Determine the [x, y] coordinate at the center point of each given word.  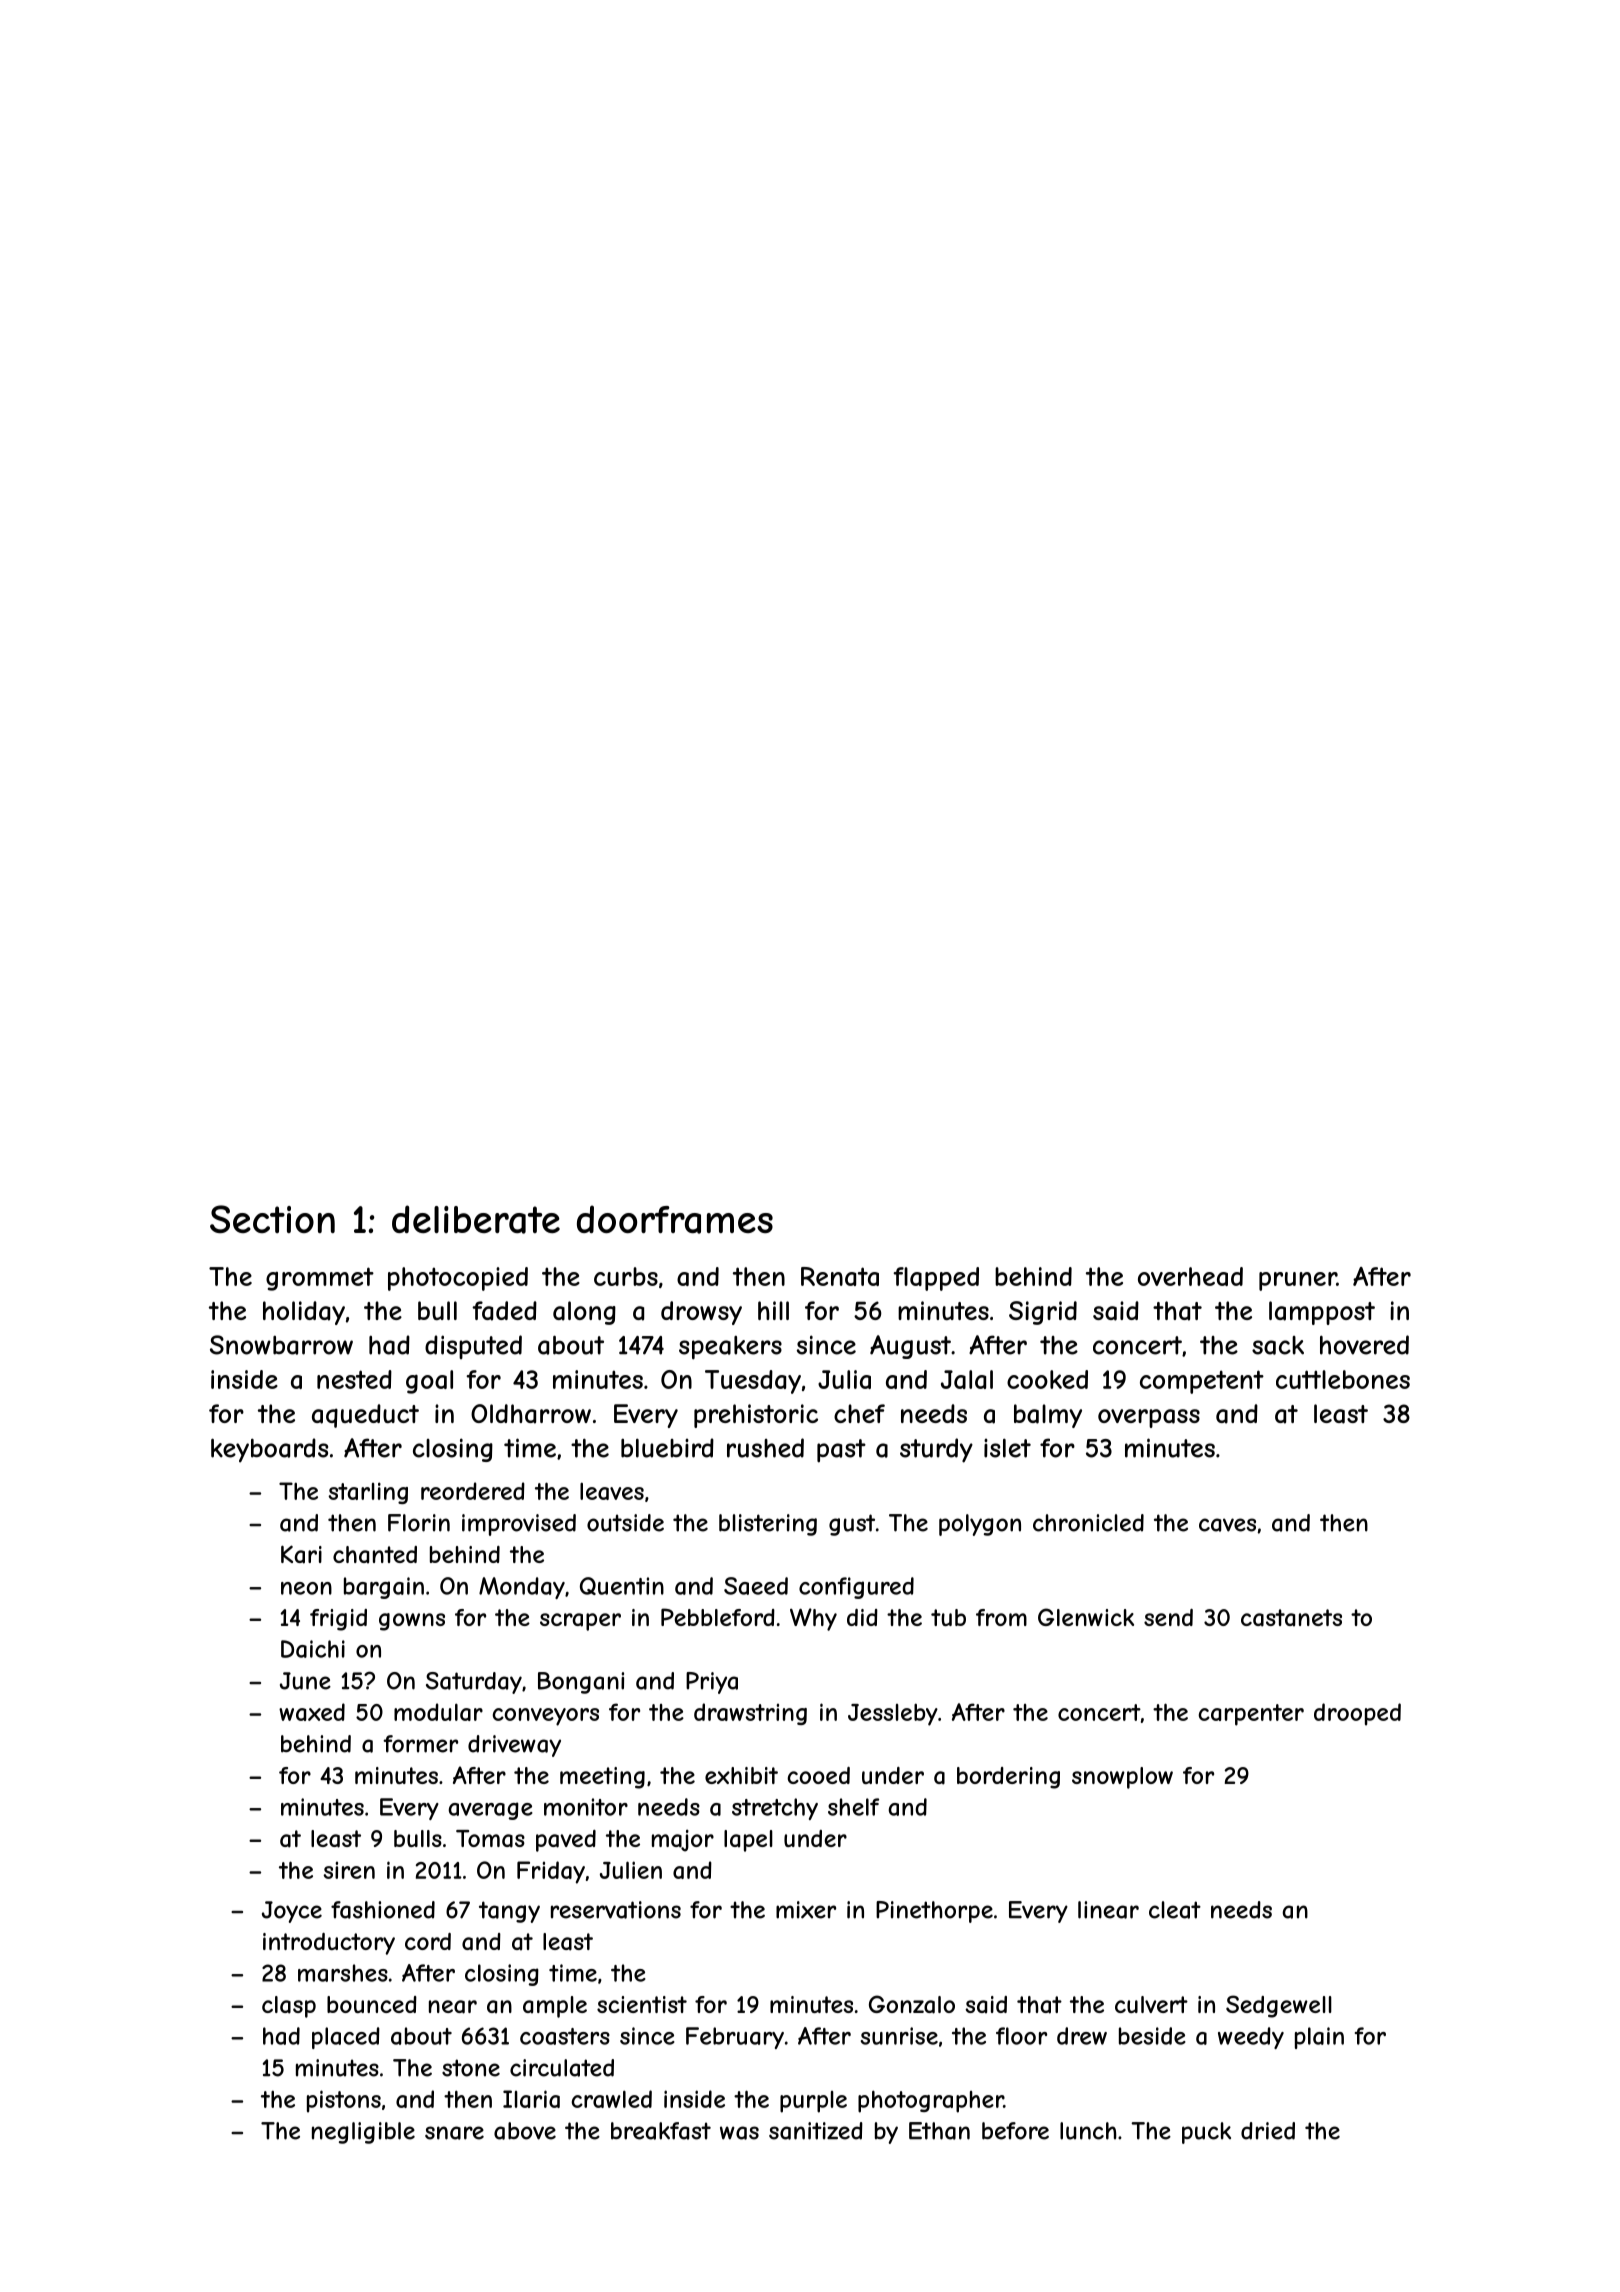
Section [272, 1219]
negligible [363, 2133]
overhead [1190, 1276]
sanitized [816, 2131]
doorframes [675, 1219]
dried [1268, 2131]
